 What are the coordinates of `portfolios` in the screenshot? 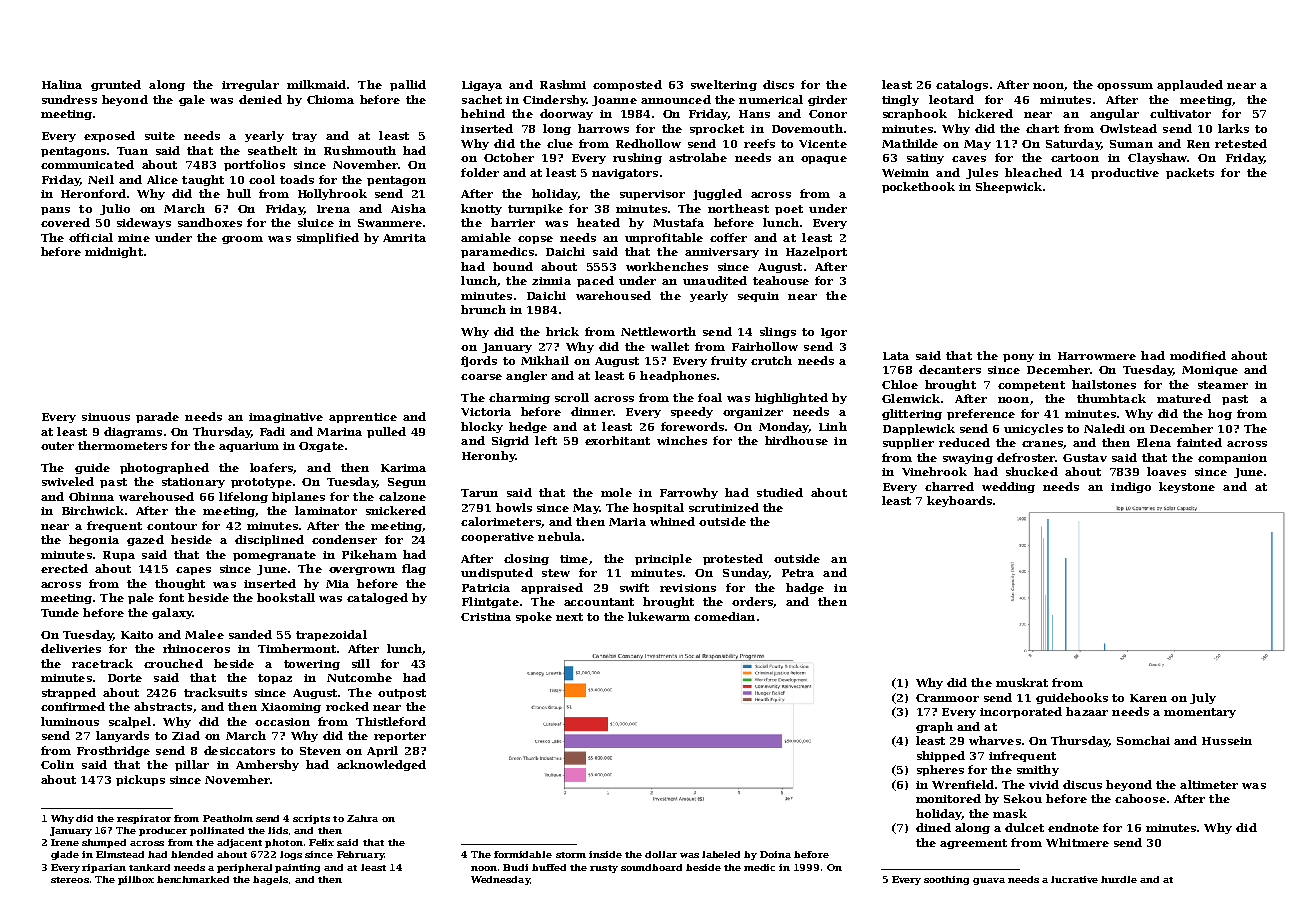 It's located at (254, 165).
